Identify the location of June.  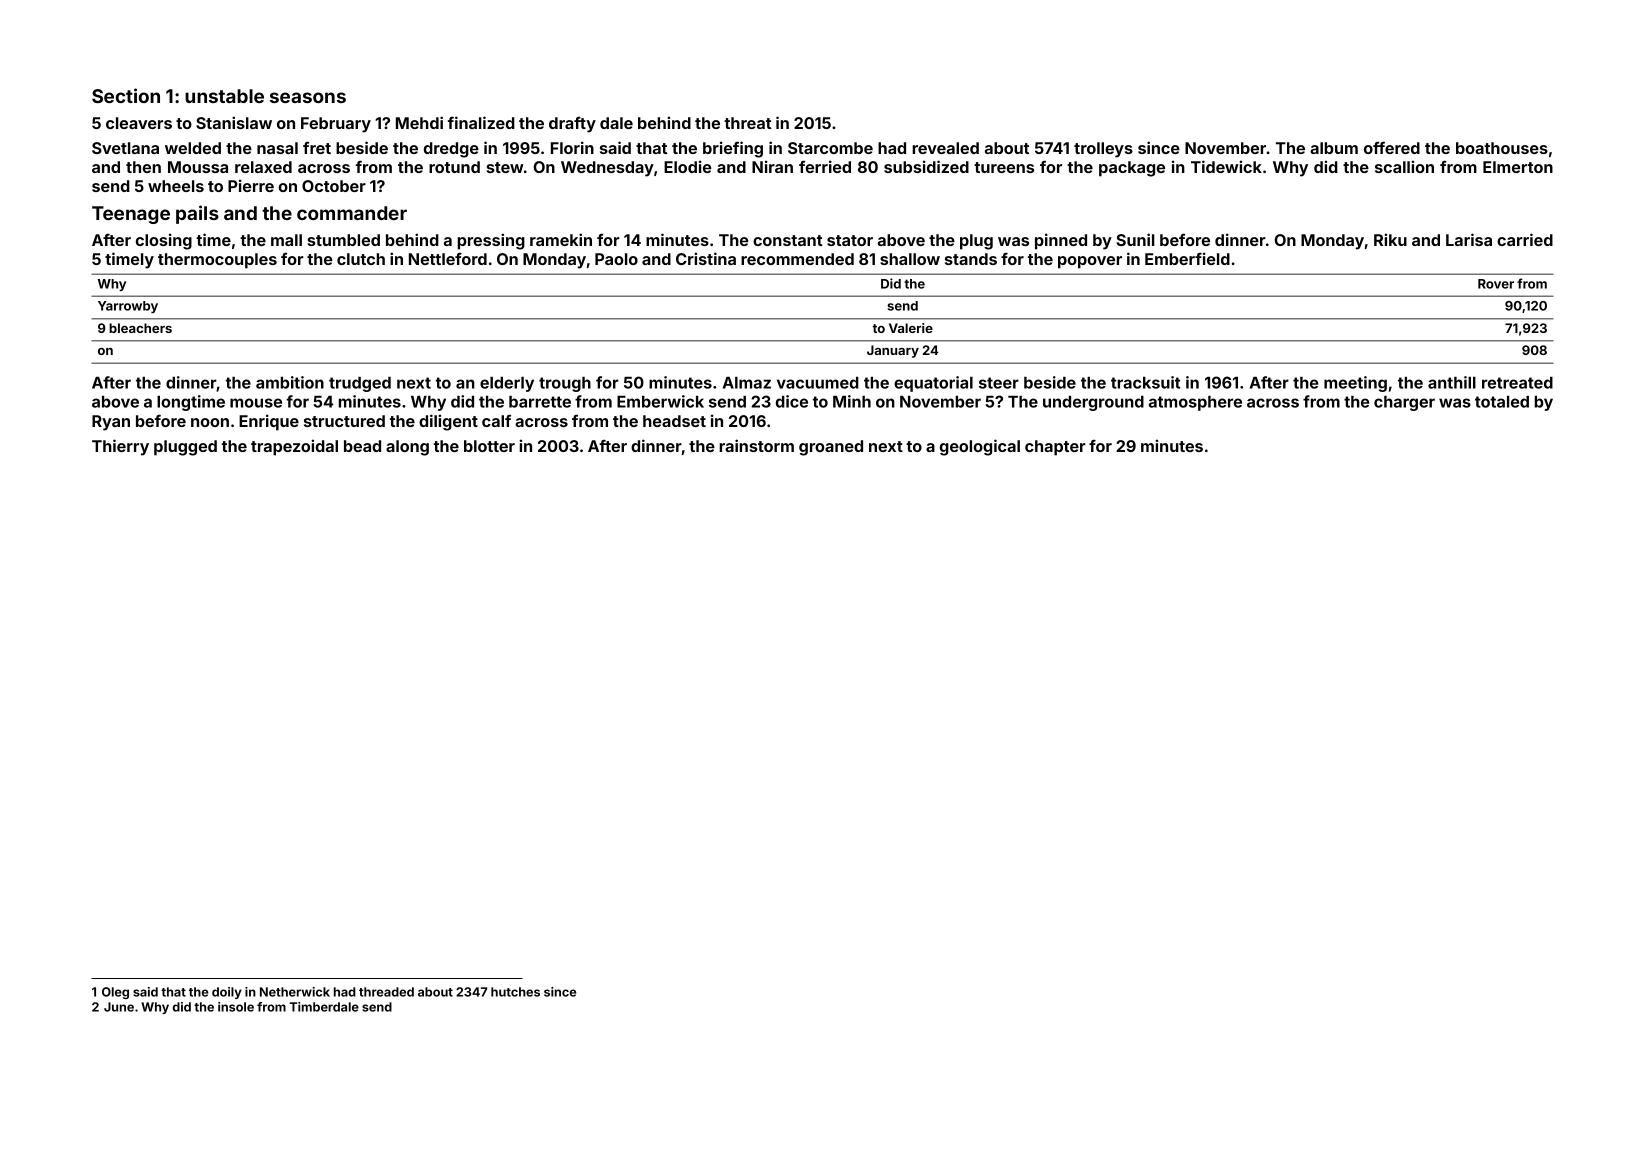
(119, 1007).
